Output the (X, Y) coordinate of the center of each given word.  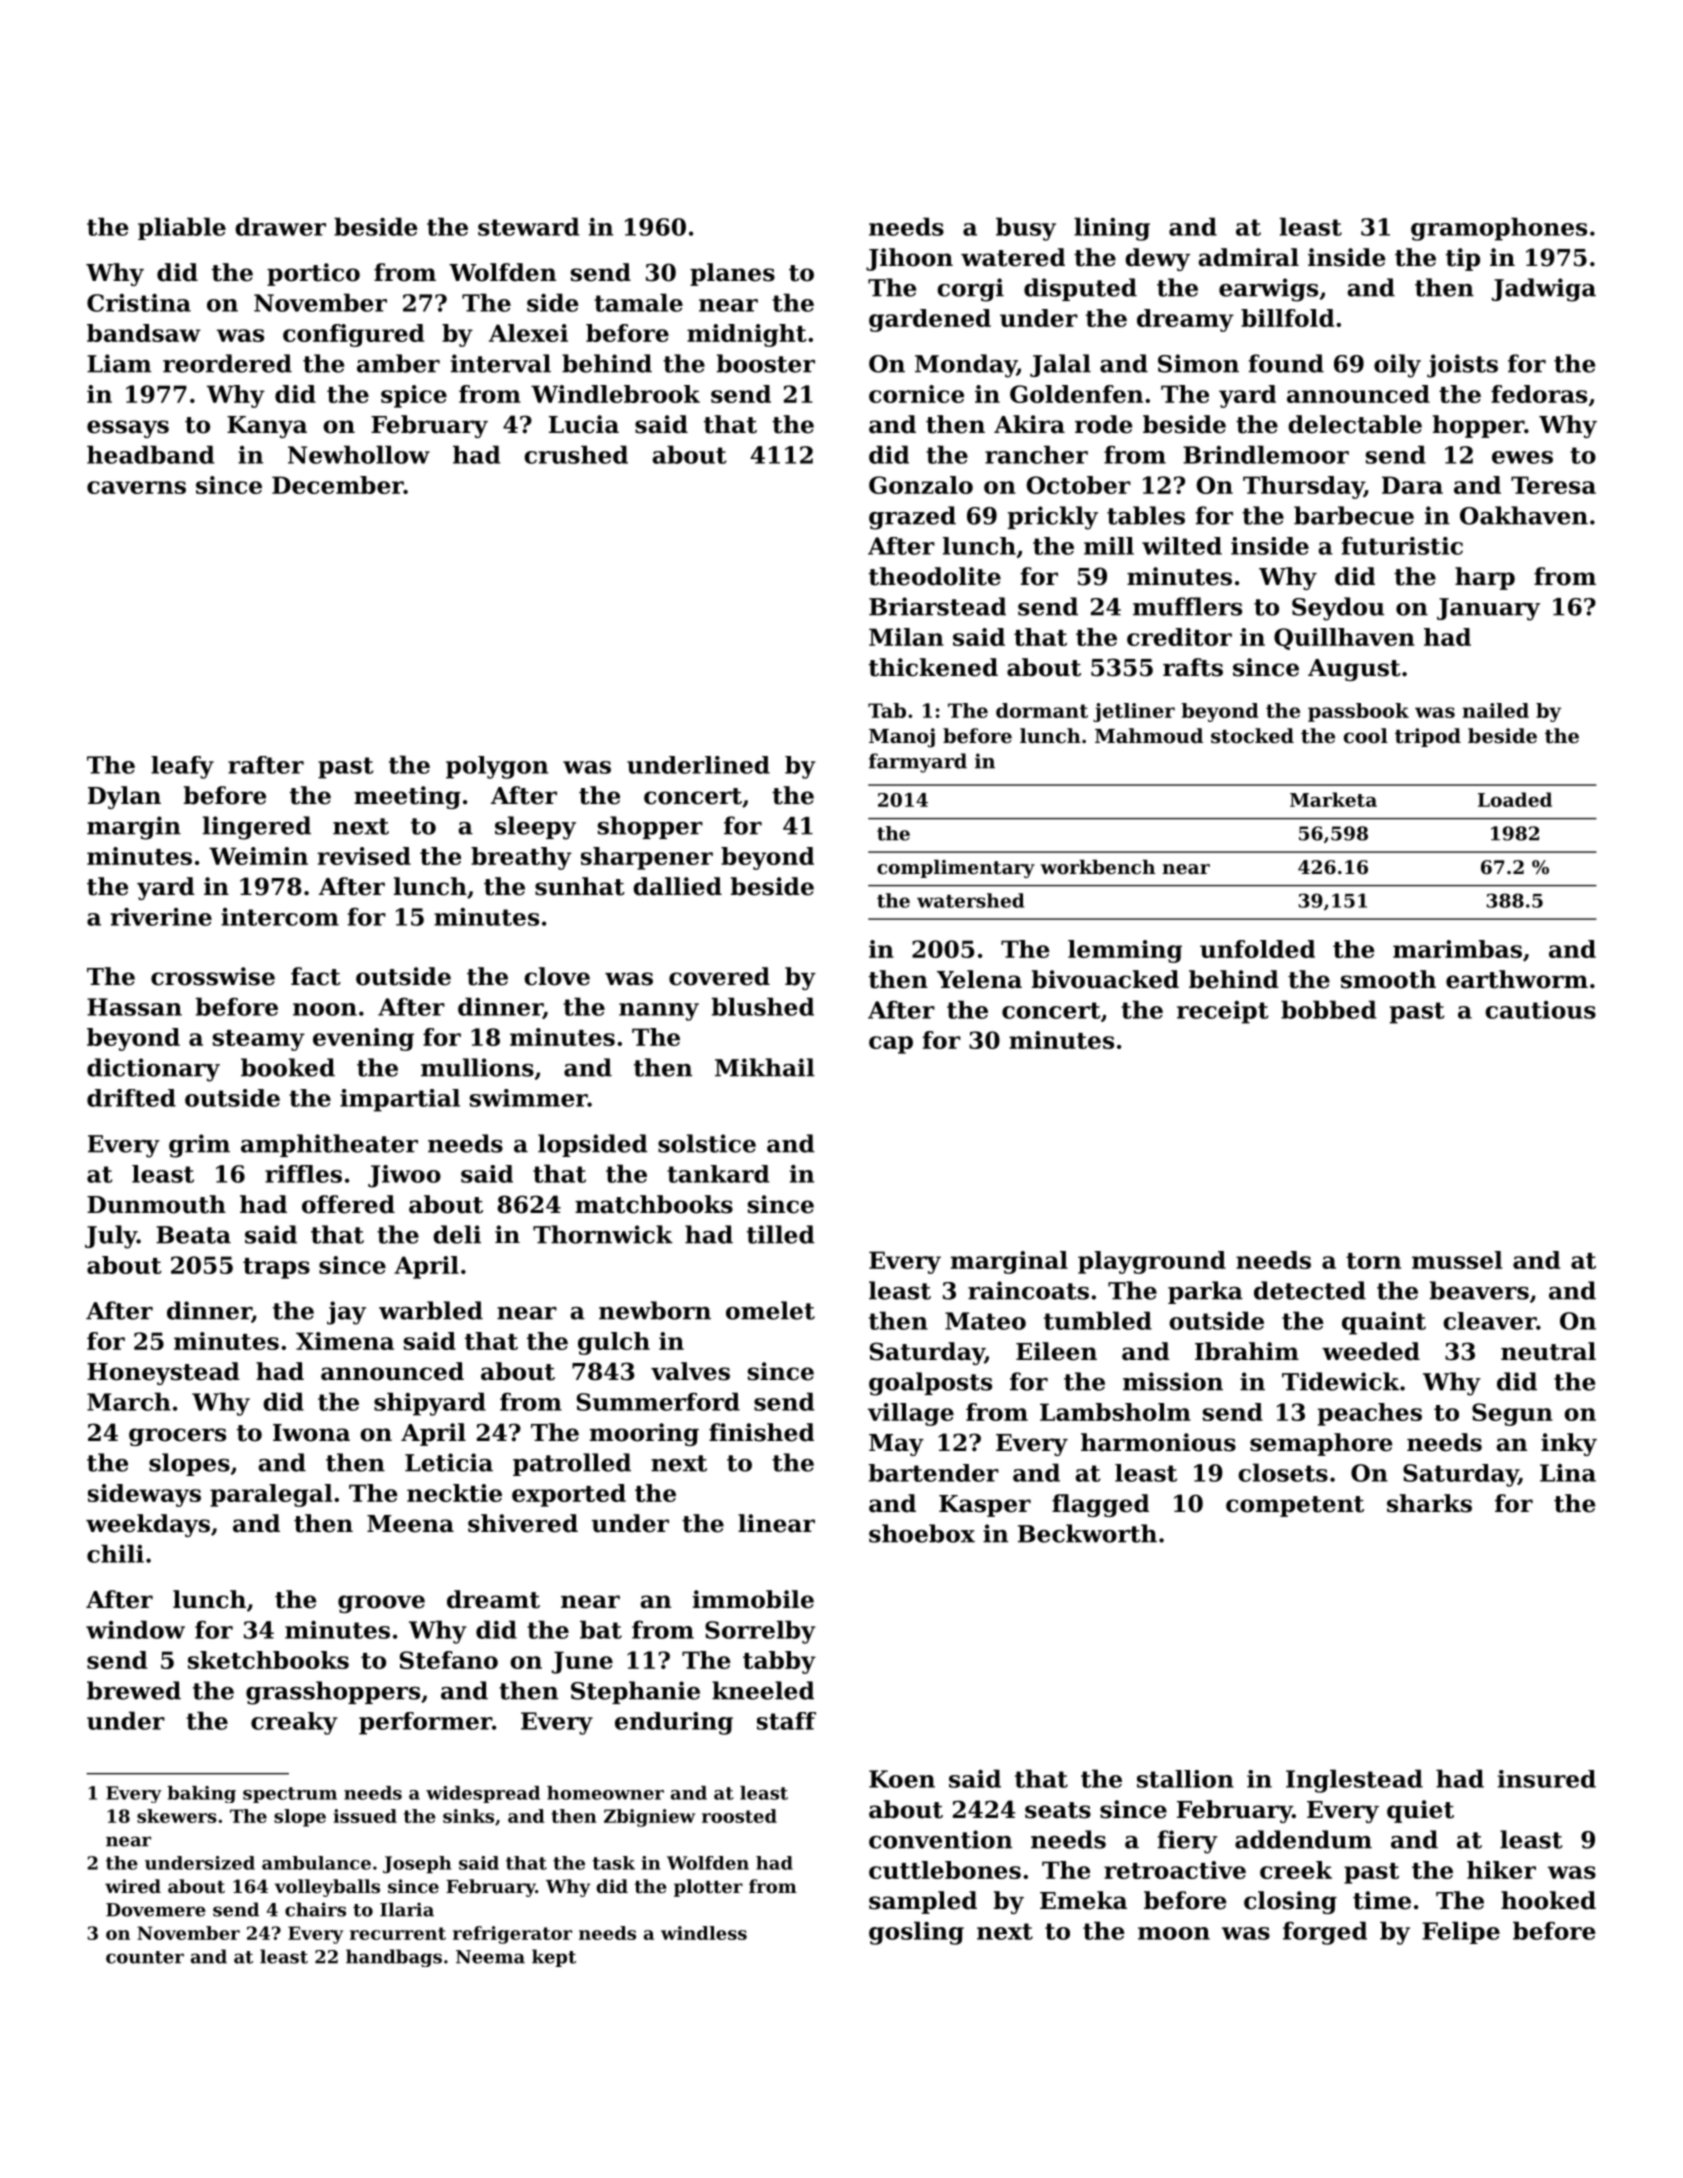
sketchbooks (268, 1660)
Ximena (345, 1341)
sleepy (535, 828)
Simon (1198, 363)
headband (151, 454)
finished (761, 1432)
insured (1547, 1779)
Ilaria (407, 1909)
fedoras (1539, 394)
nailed (1495, 710)
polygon (497, 767)
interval (501, 363)
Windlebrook (615, 394)
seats (1058, 1810)
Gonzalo (921, 485)
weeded (1371, 1351)
